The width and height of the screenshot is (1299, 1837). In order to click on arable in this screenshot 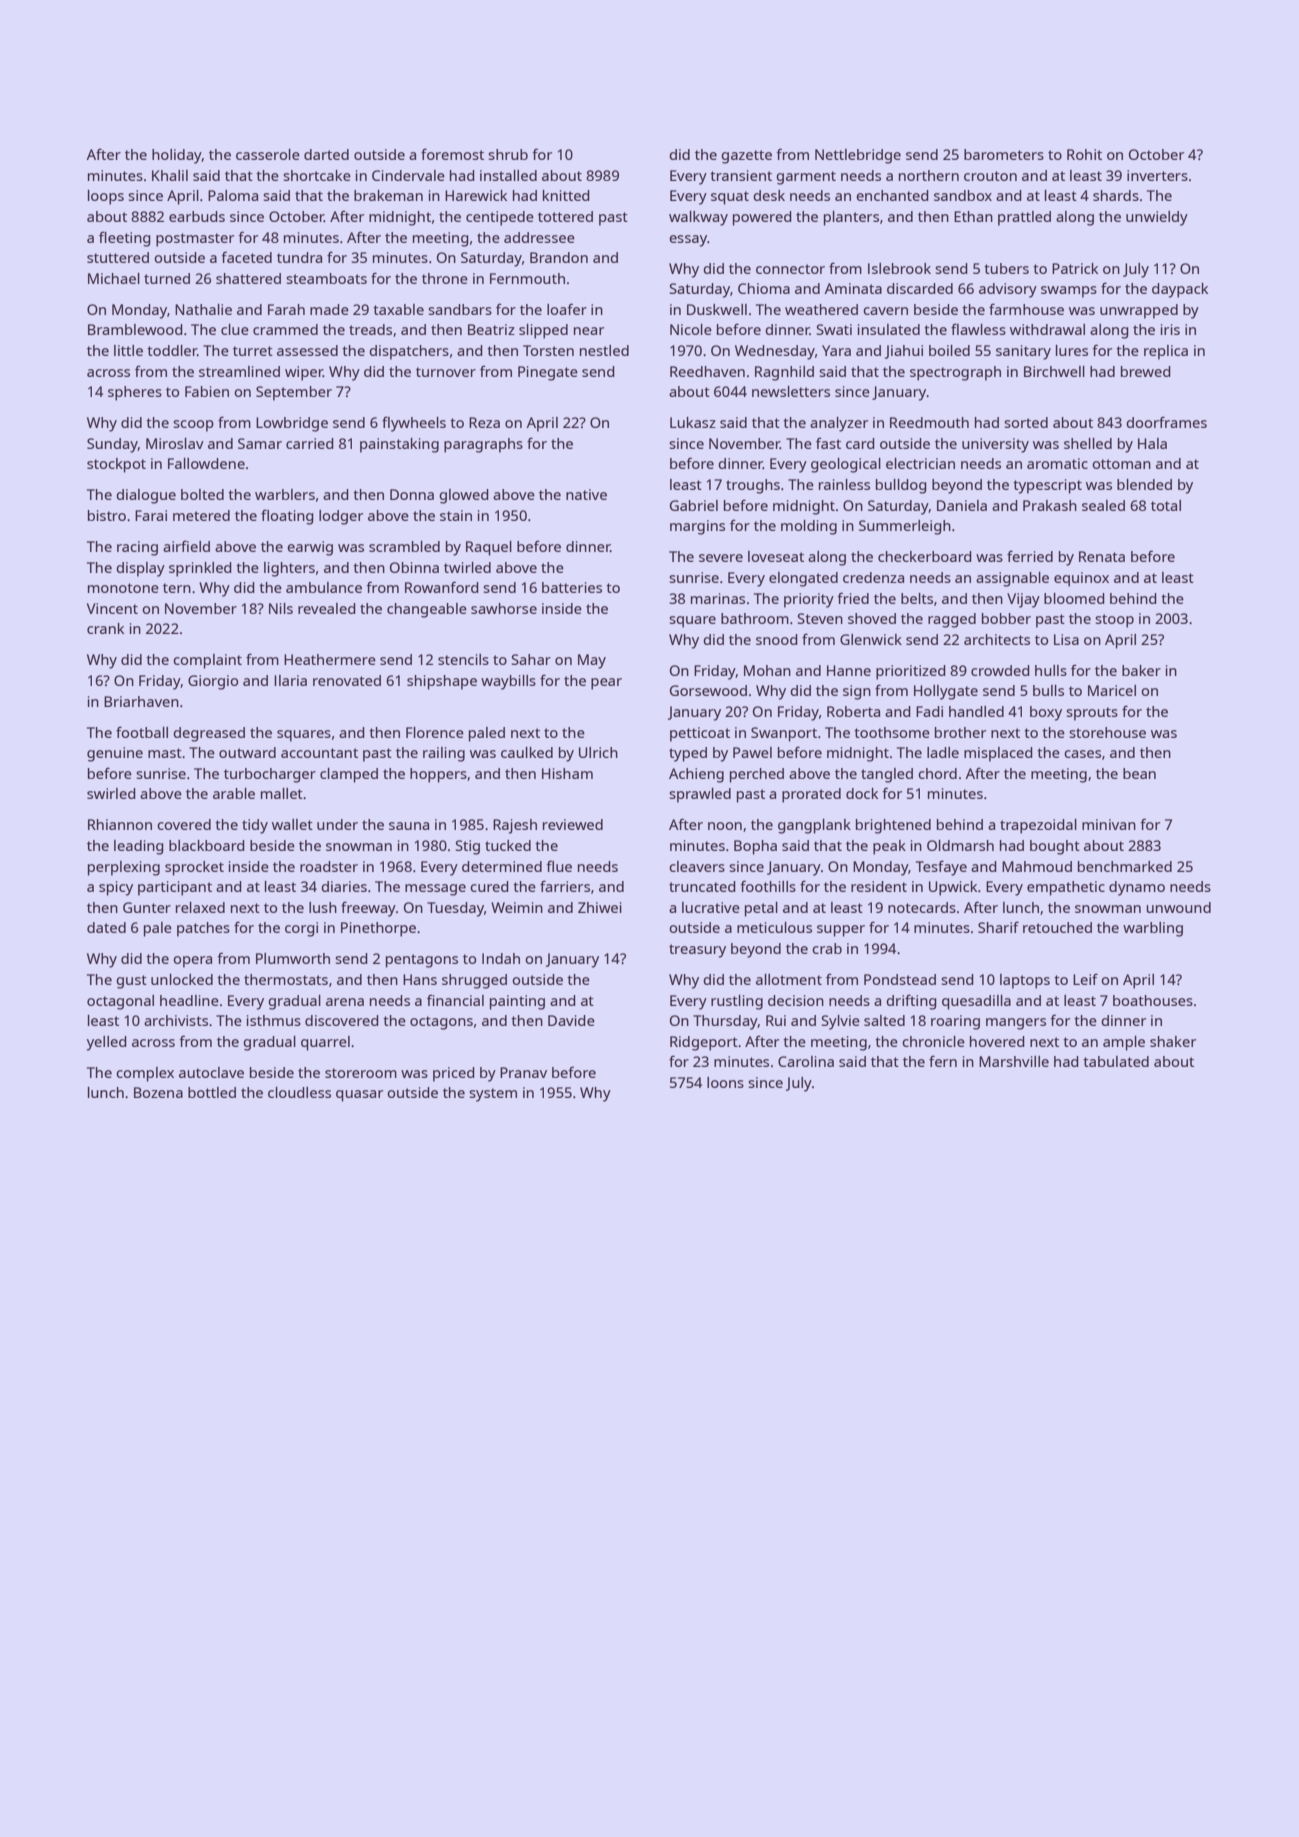, I will do `click(234, 793)`.
